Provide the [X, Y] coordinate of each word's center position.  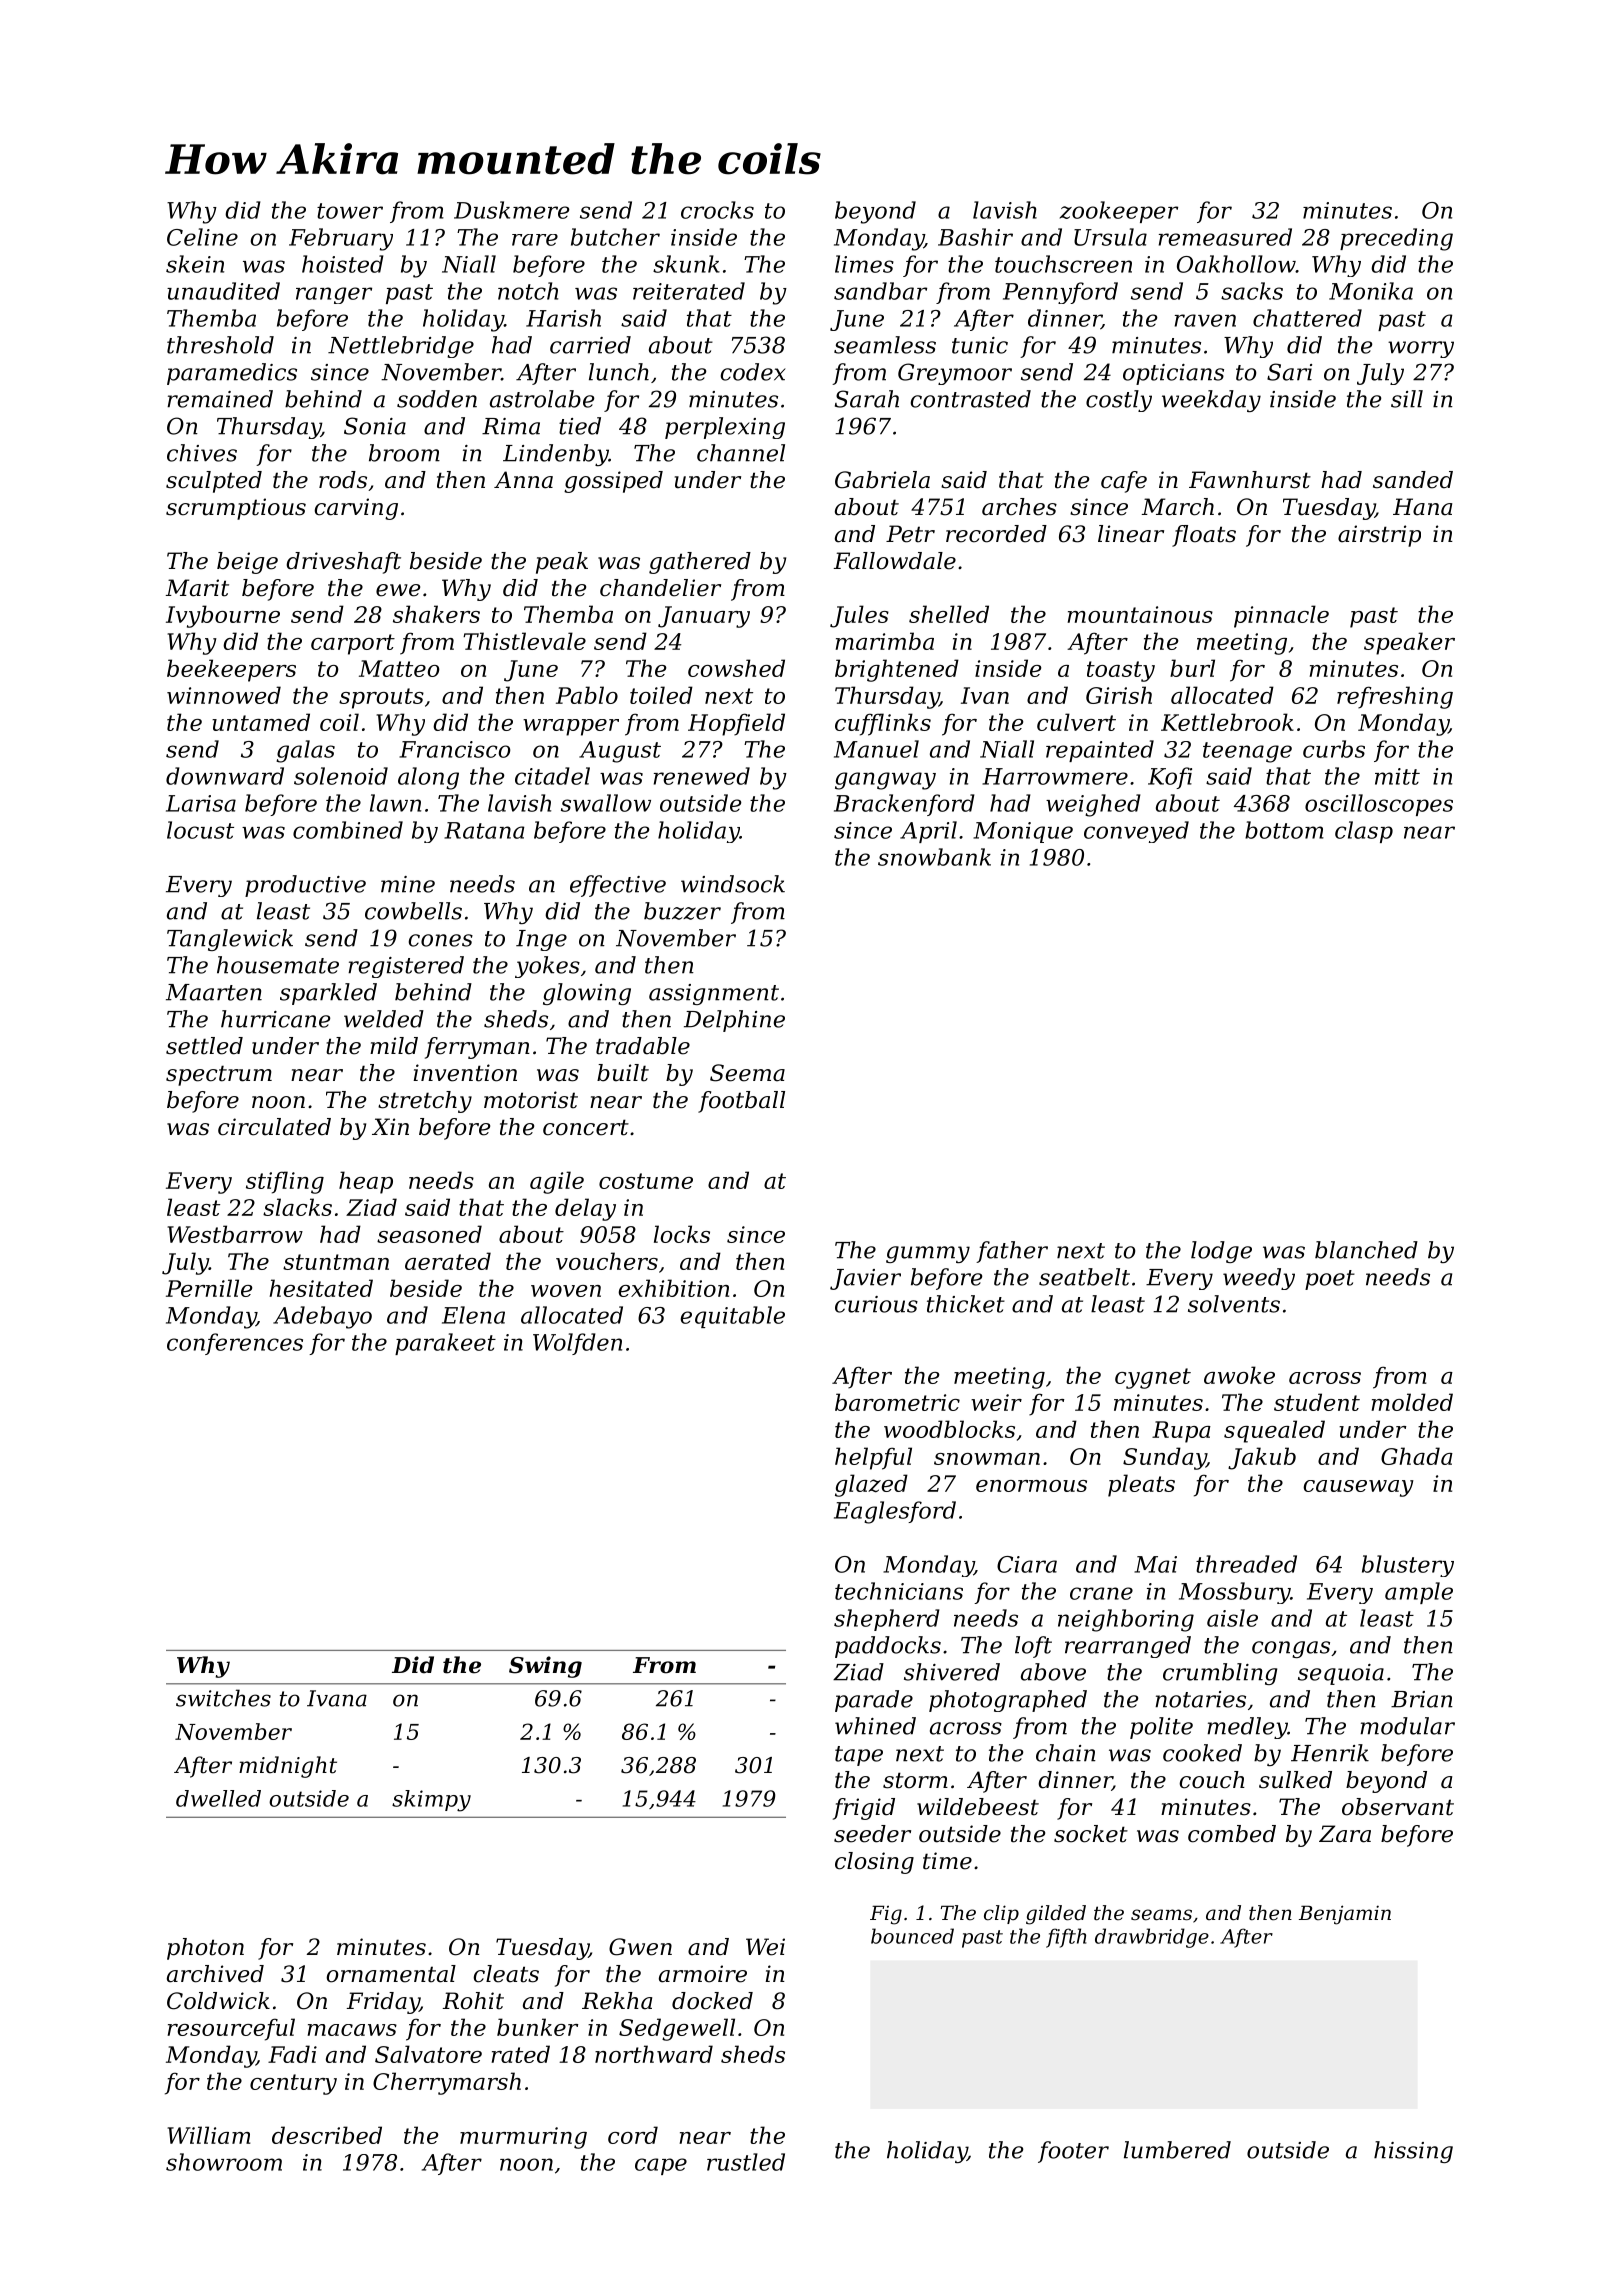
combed [1232, 1834]
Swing [545, 1667]
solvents [1234, 1304]
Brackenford [904, 805]
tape [859, 1756]
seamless [885, 345]
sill [1407, 399]
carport [353, 644]
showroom [224, 2162]
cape [661, 2166]
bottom [1284, 830]
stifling [285, 1182]
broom [404, 453]
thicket [966, 1304]
